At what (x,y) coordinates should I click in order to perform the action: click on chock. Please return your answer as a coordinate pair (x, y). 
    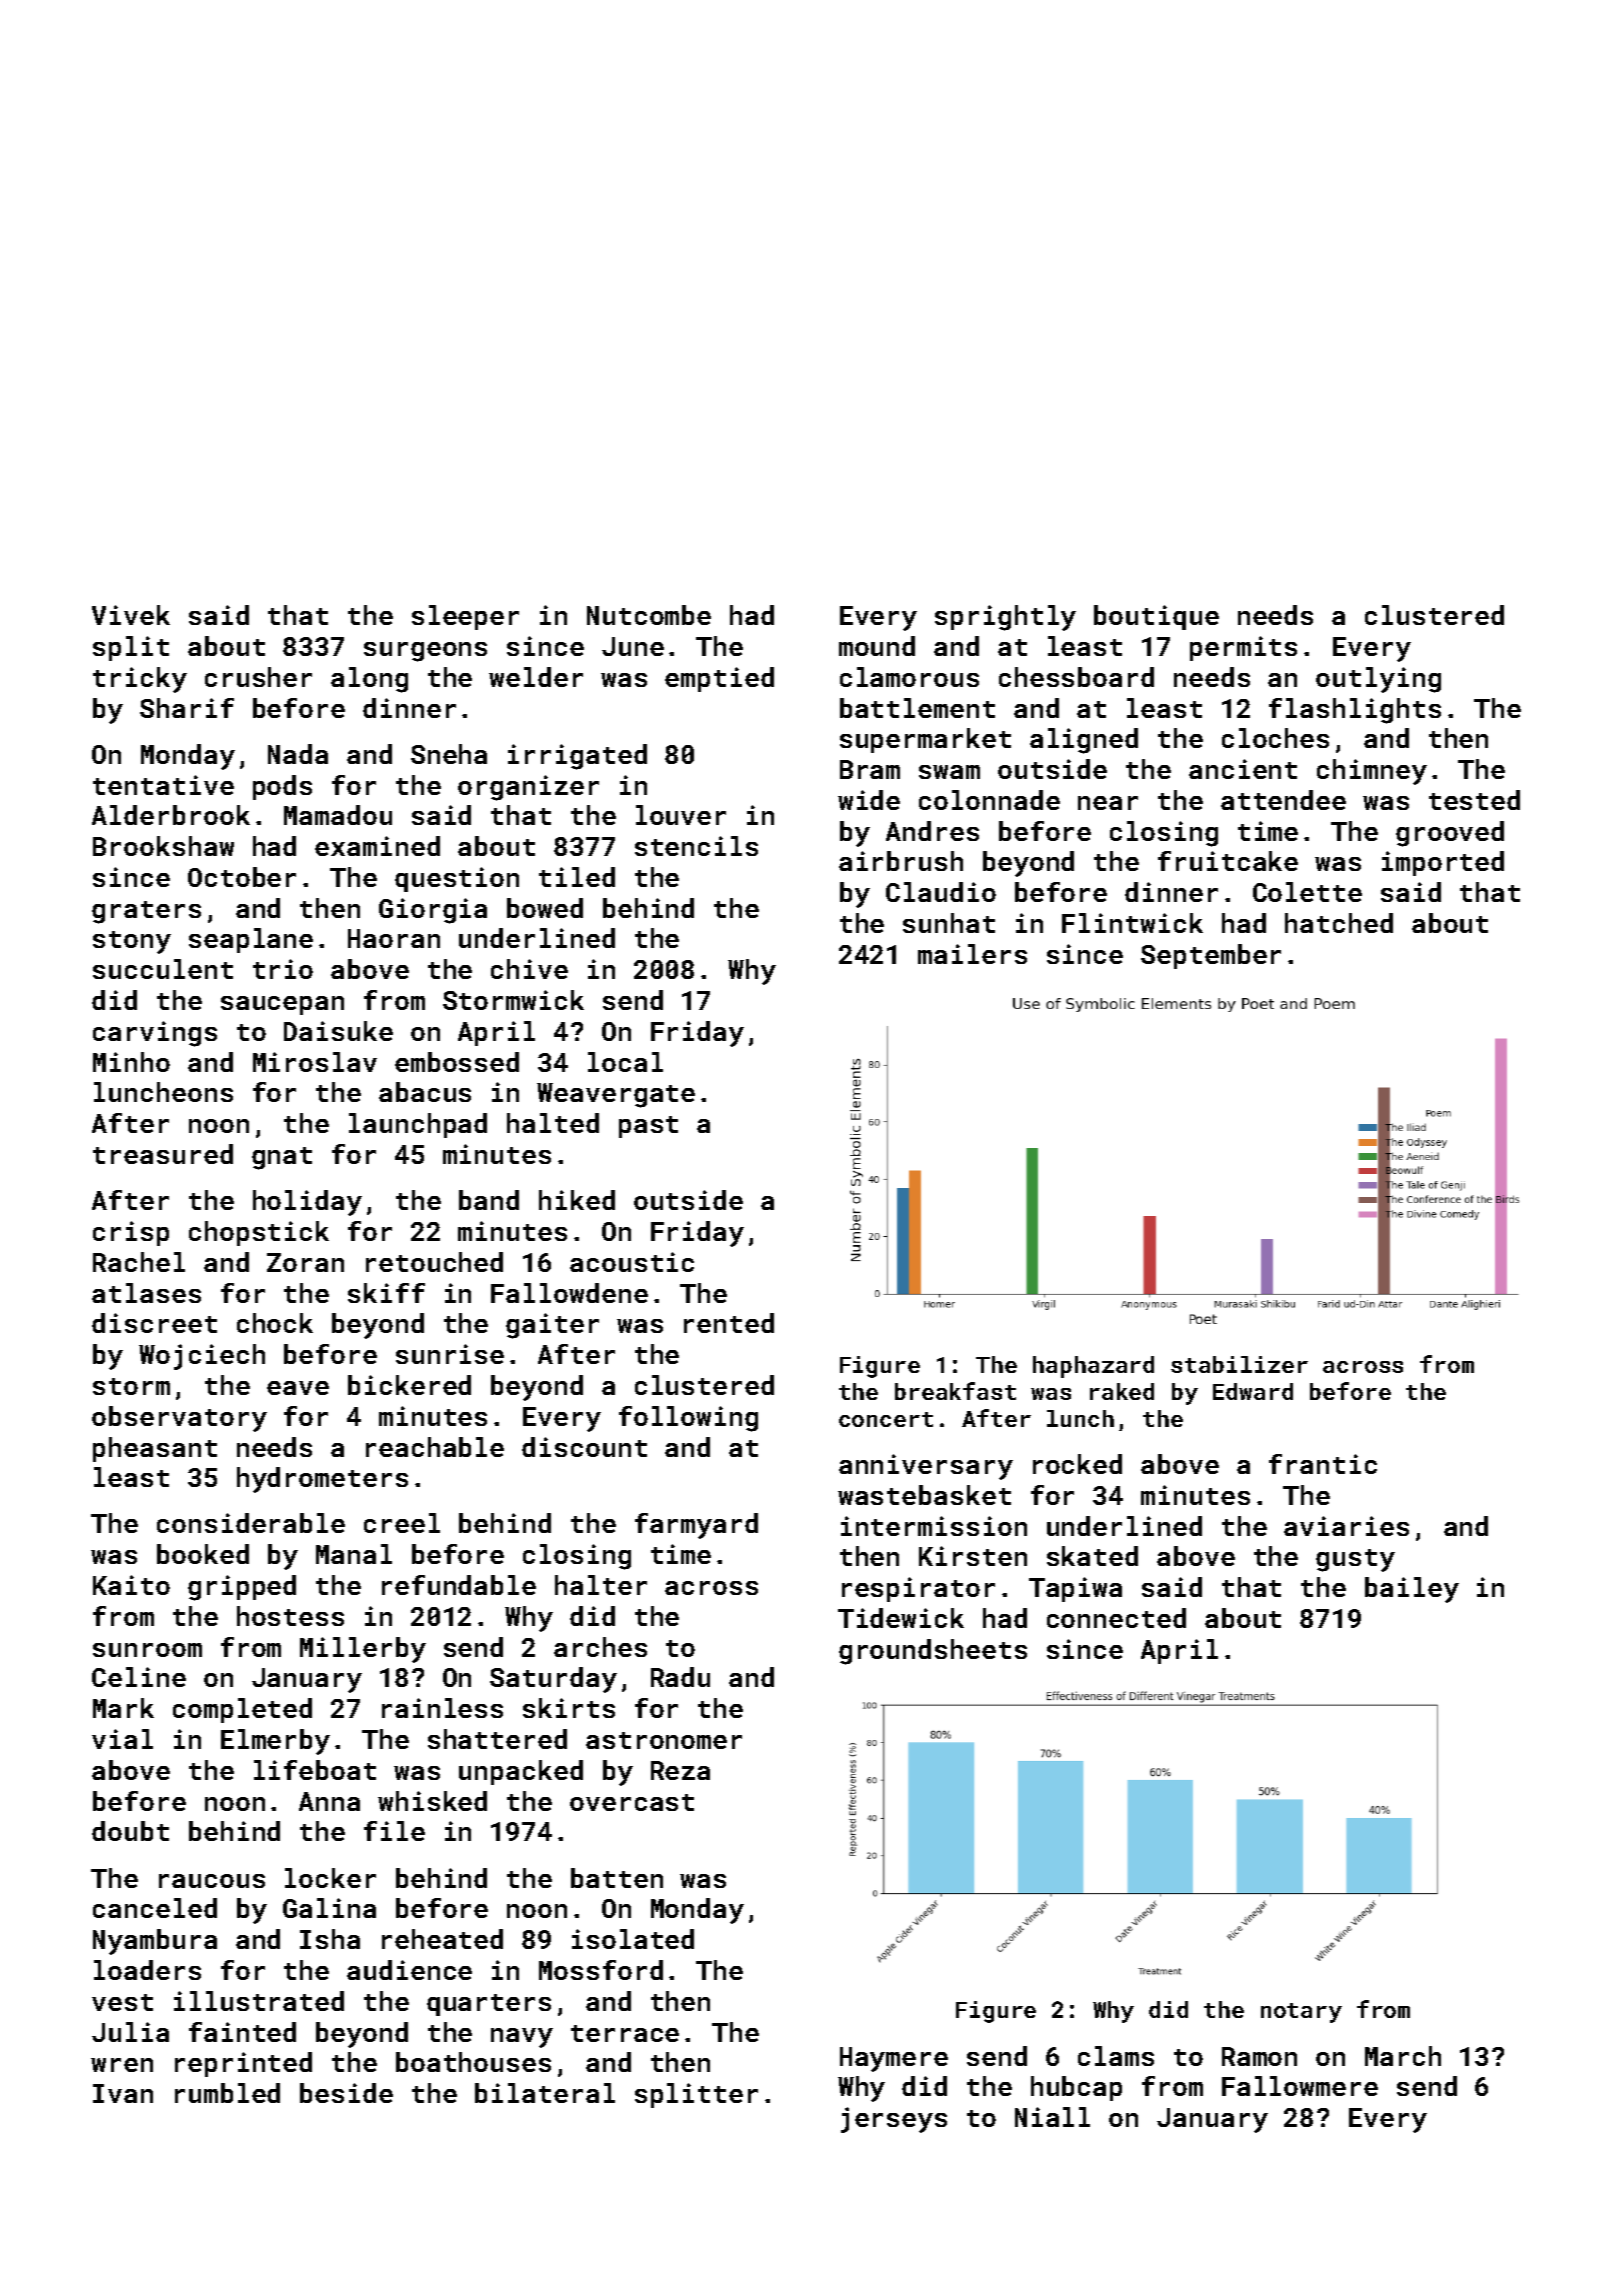
    Looking at the image, I should click on (275, 1323).
